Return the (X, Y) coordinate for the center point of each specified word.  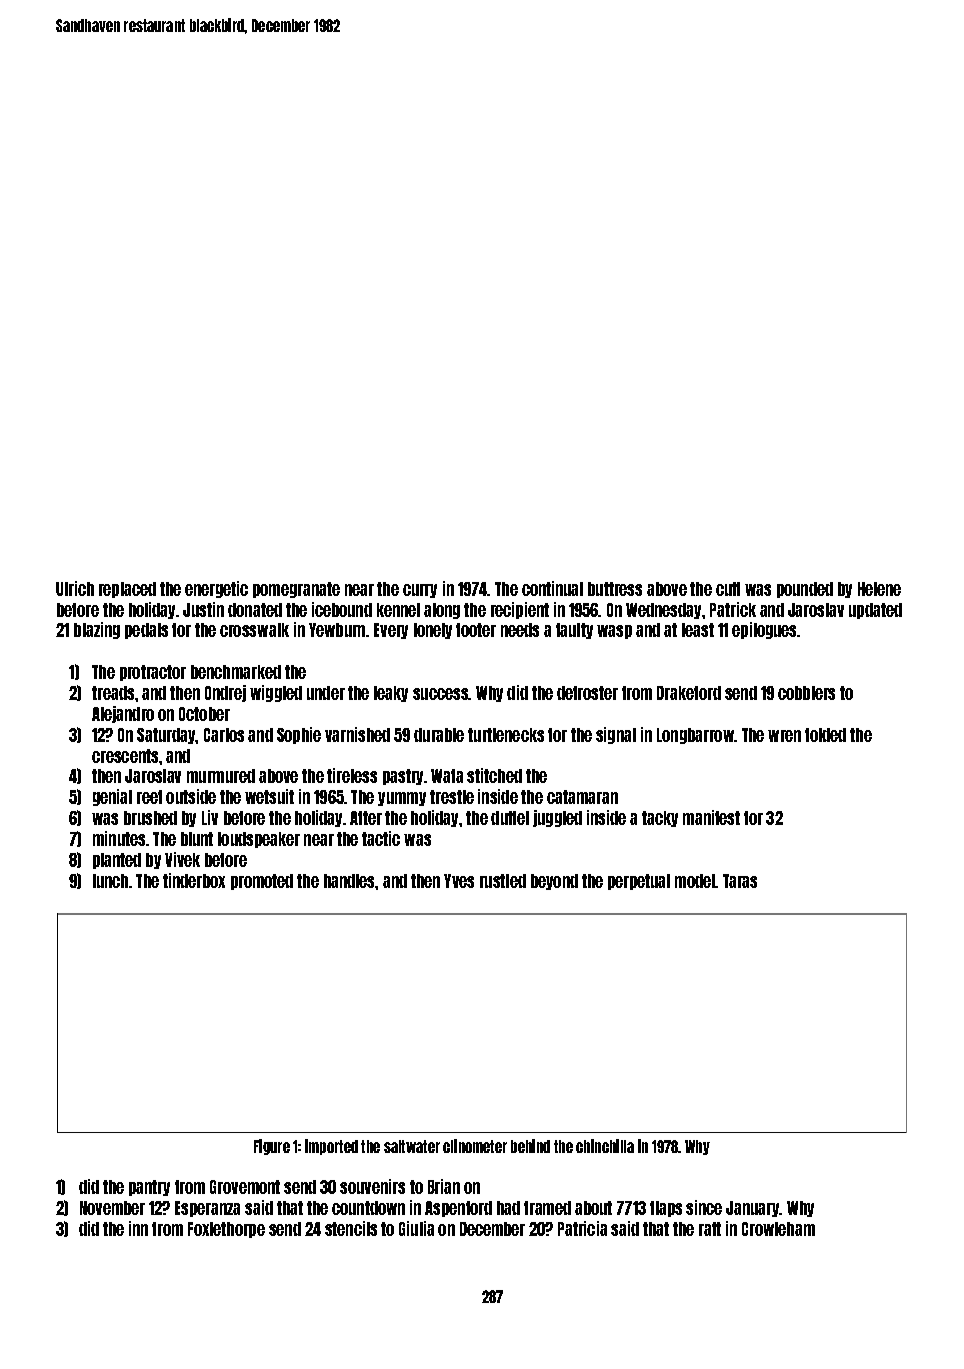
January (753, 1209)
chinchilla (605, 1146)
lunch (110, 881)
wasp (614, 632)
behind (530, 1146)
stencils (351, 1228)
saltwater (412, 1146)
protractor (153, 673)
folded (825, 735)
